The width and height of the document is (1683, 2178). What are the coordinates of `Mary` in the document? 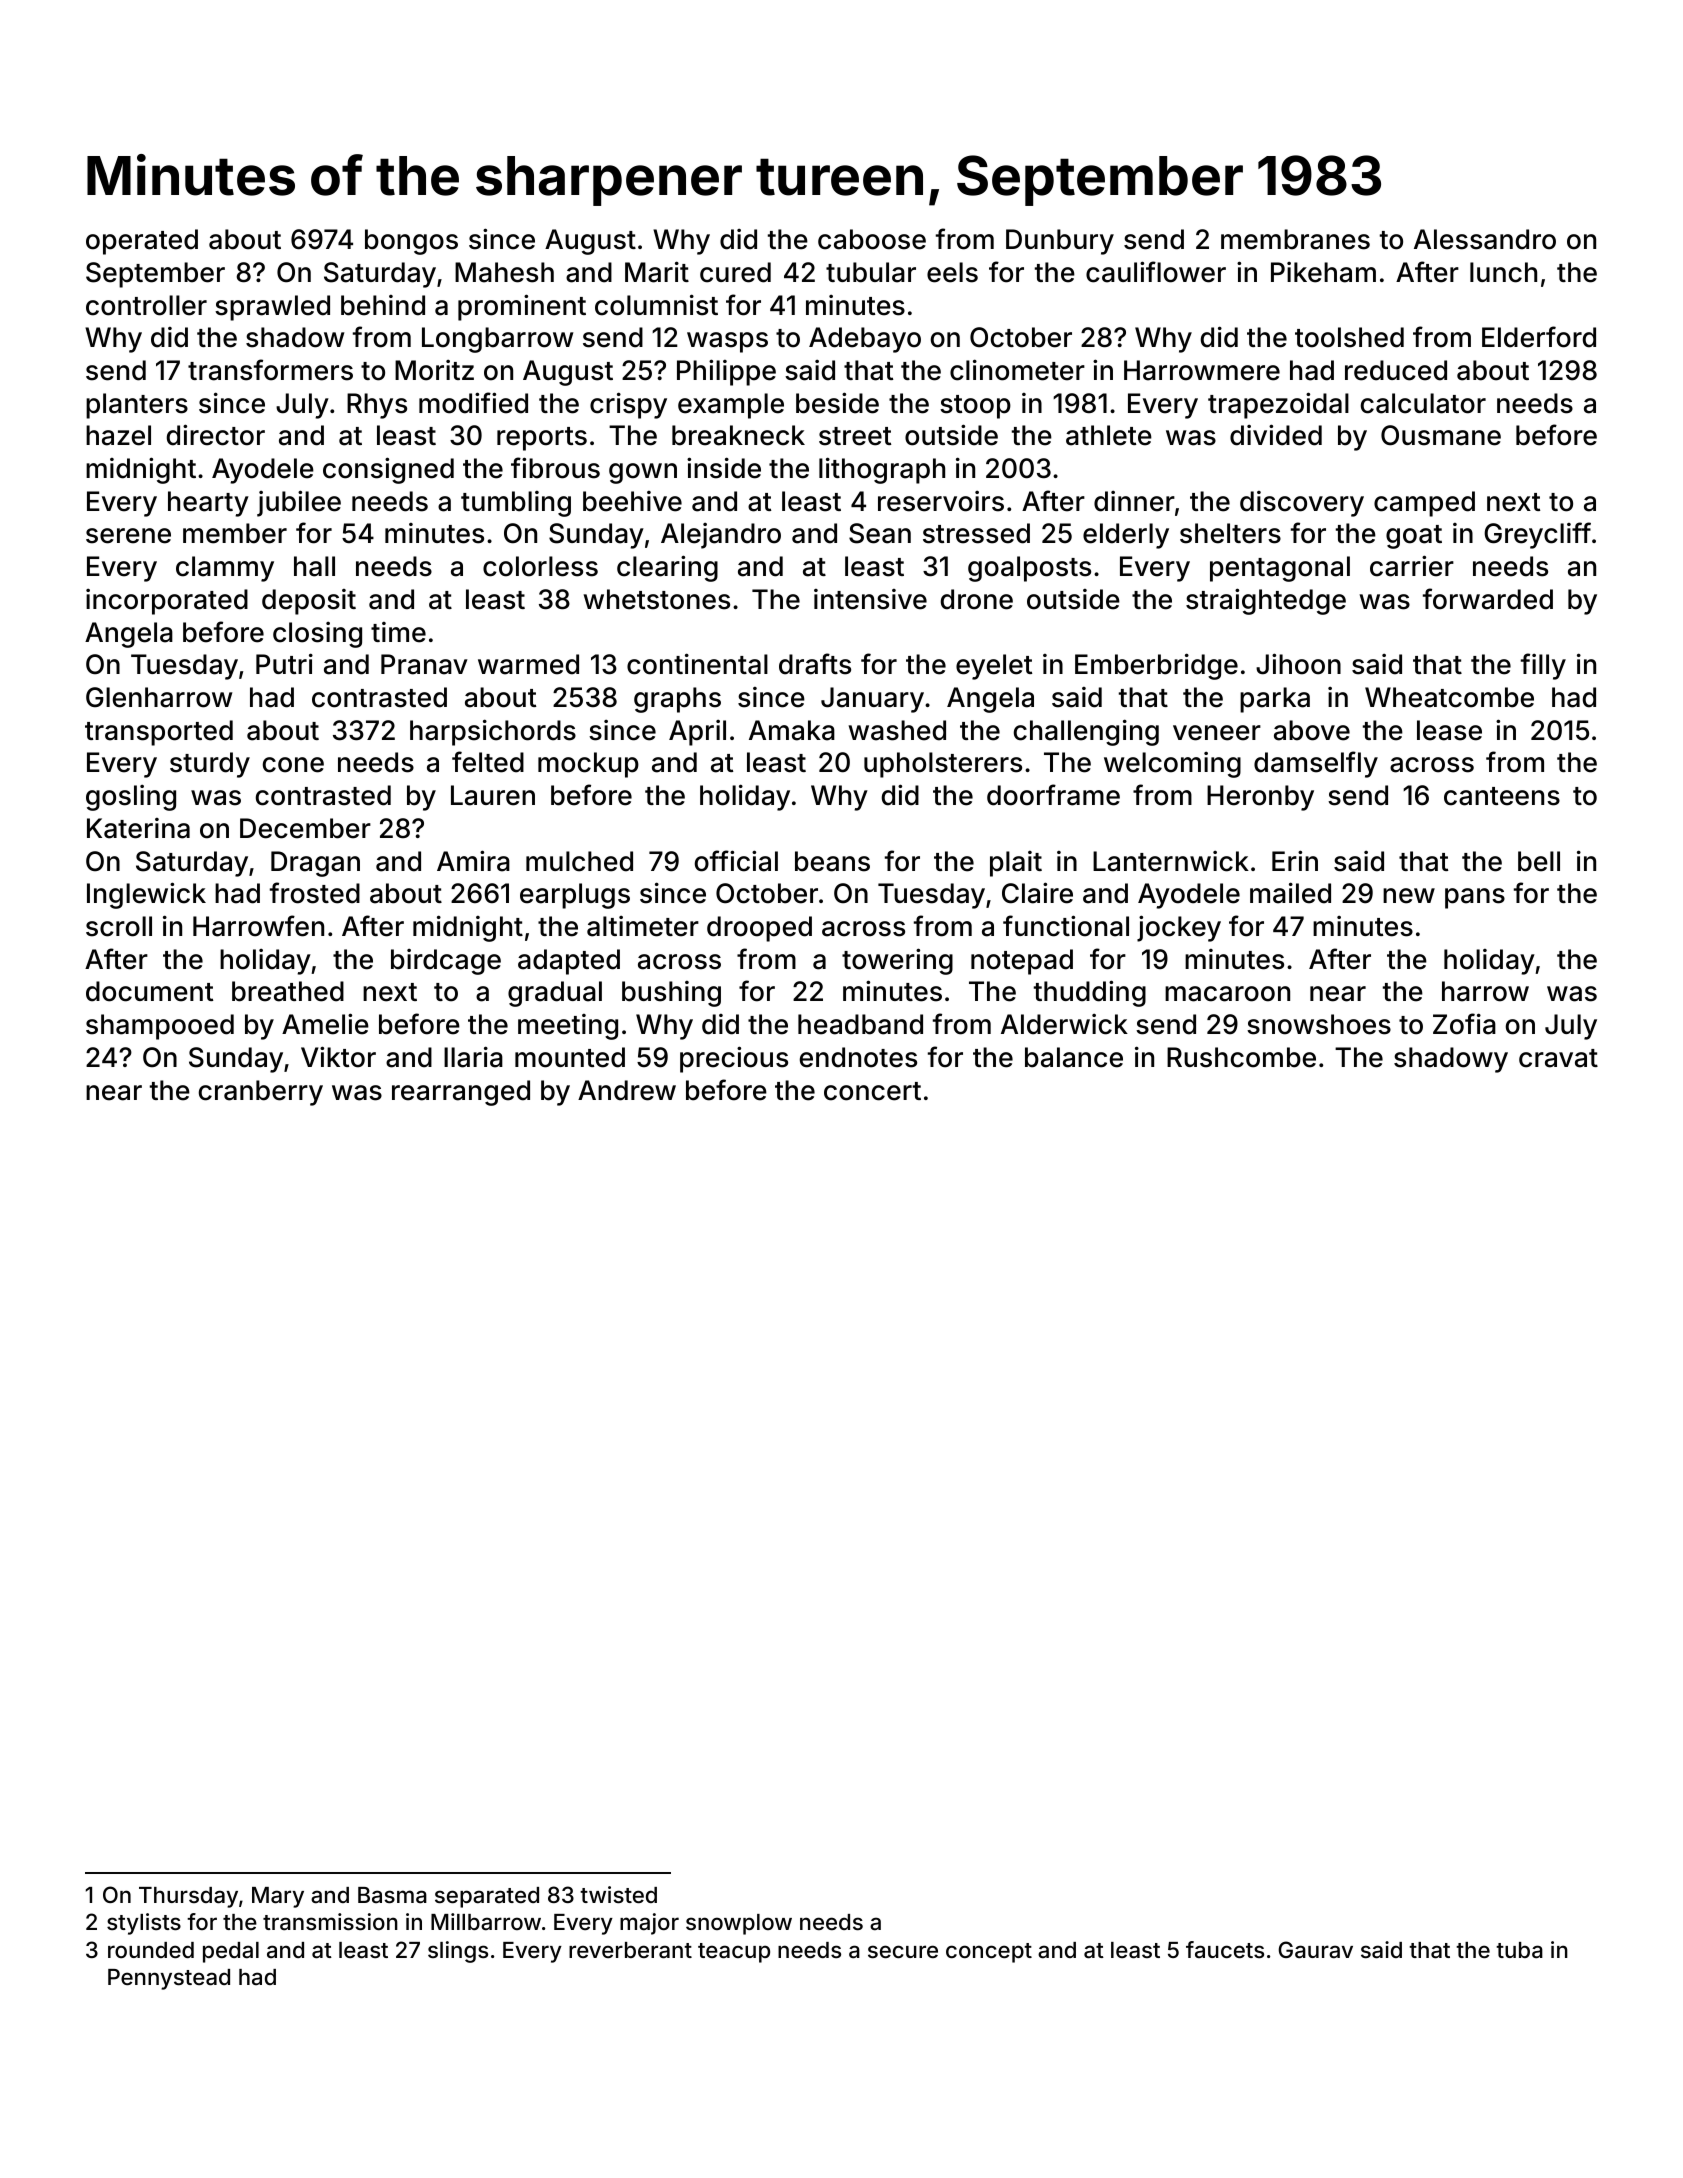 It's located at (278, 1897).
